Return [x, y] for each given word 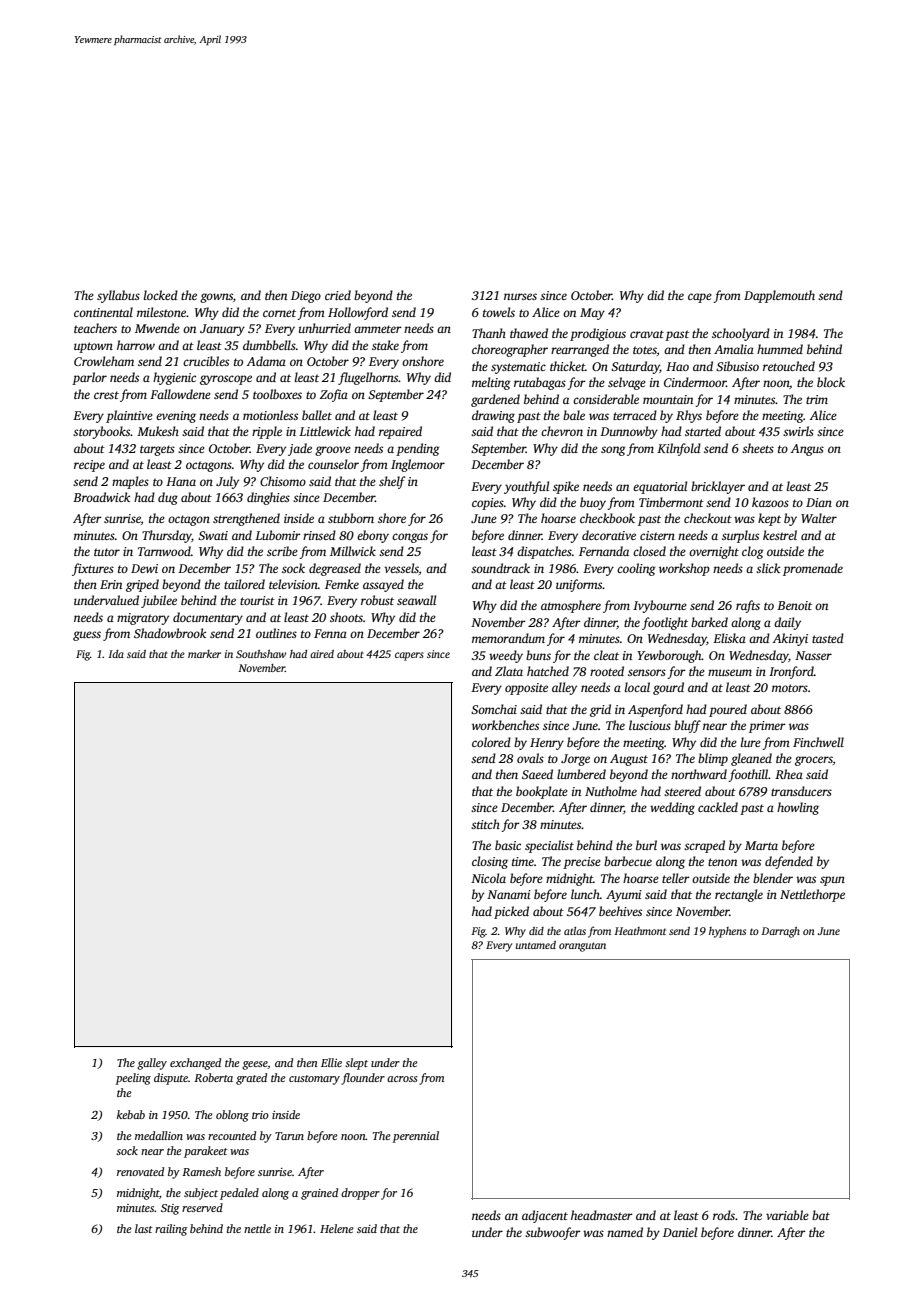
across [402, 1079]
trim [817, 399]
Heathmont [640, 931]
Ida [116, 654]
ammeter [378, 329]
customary [314, 1080]
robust [377, 600]
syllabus [118, 296]
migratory [143, 619]
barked [709, 622]
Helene [337, 1228]
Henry [547, 744]
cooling [636, 569]
